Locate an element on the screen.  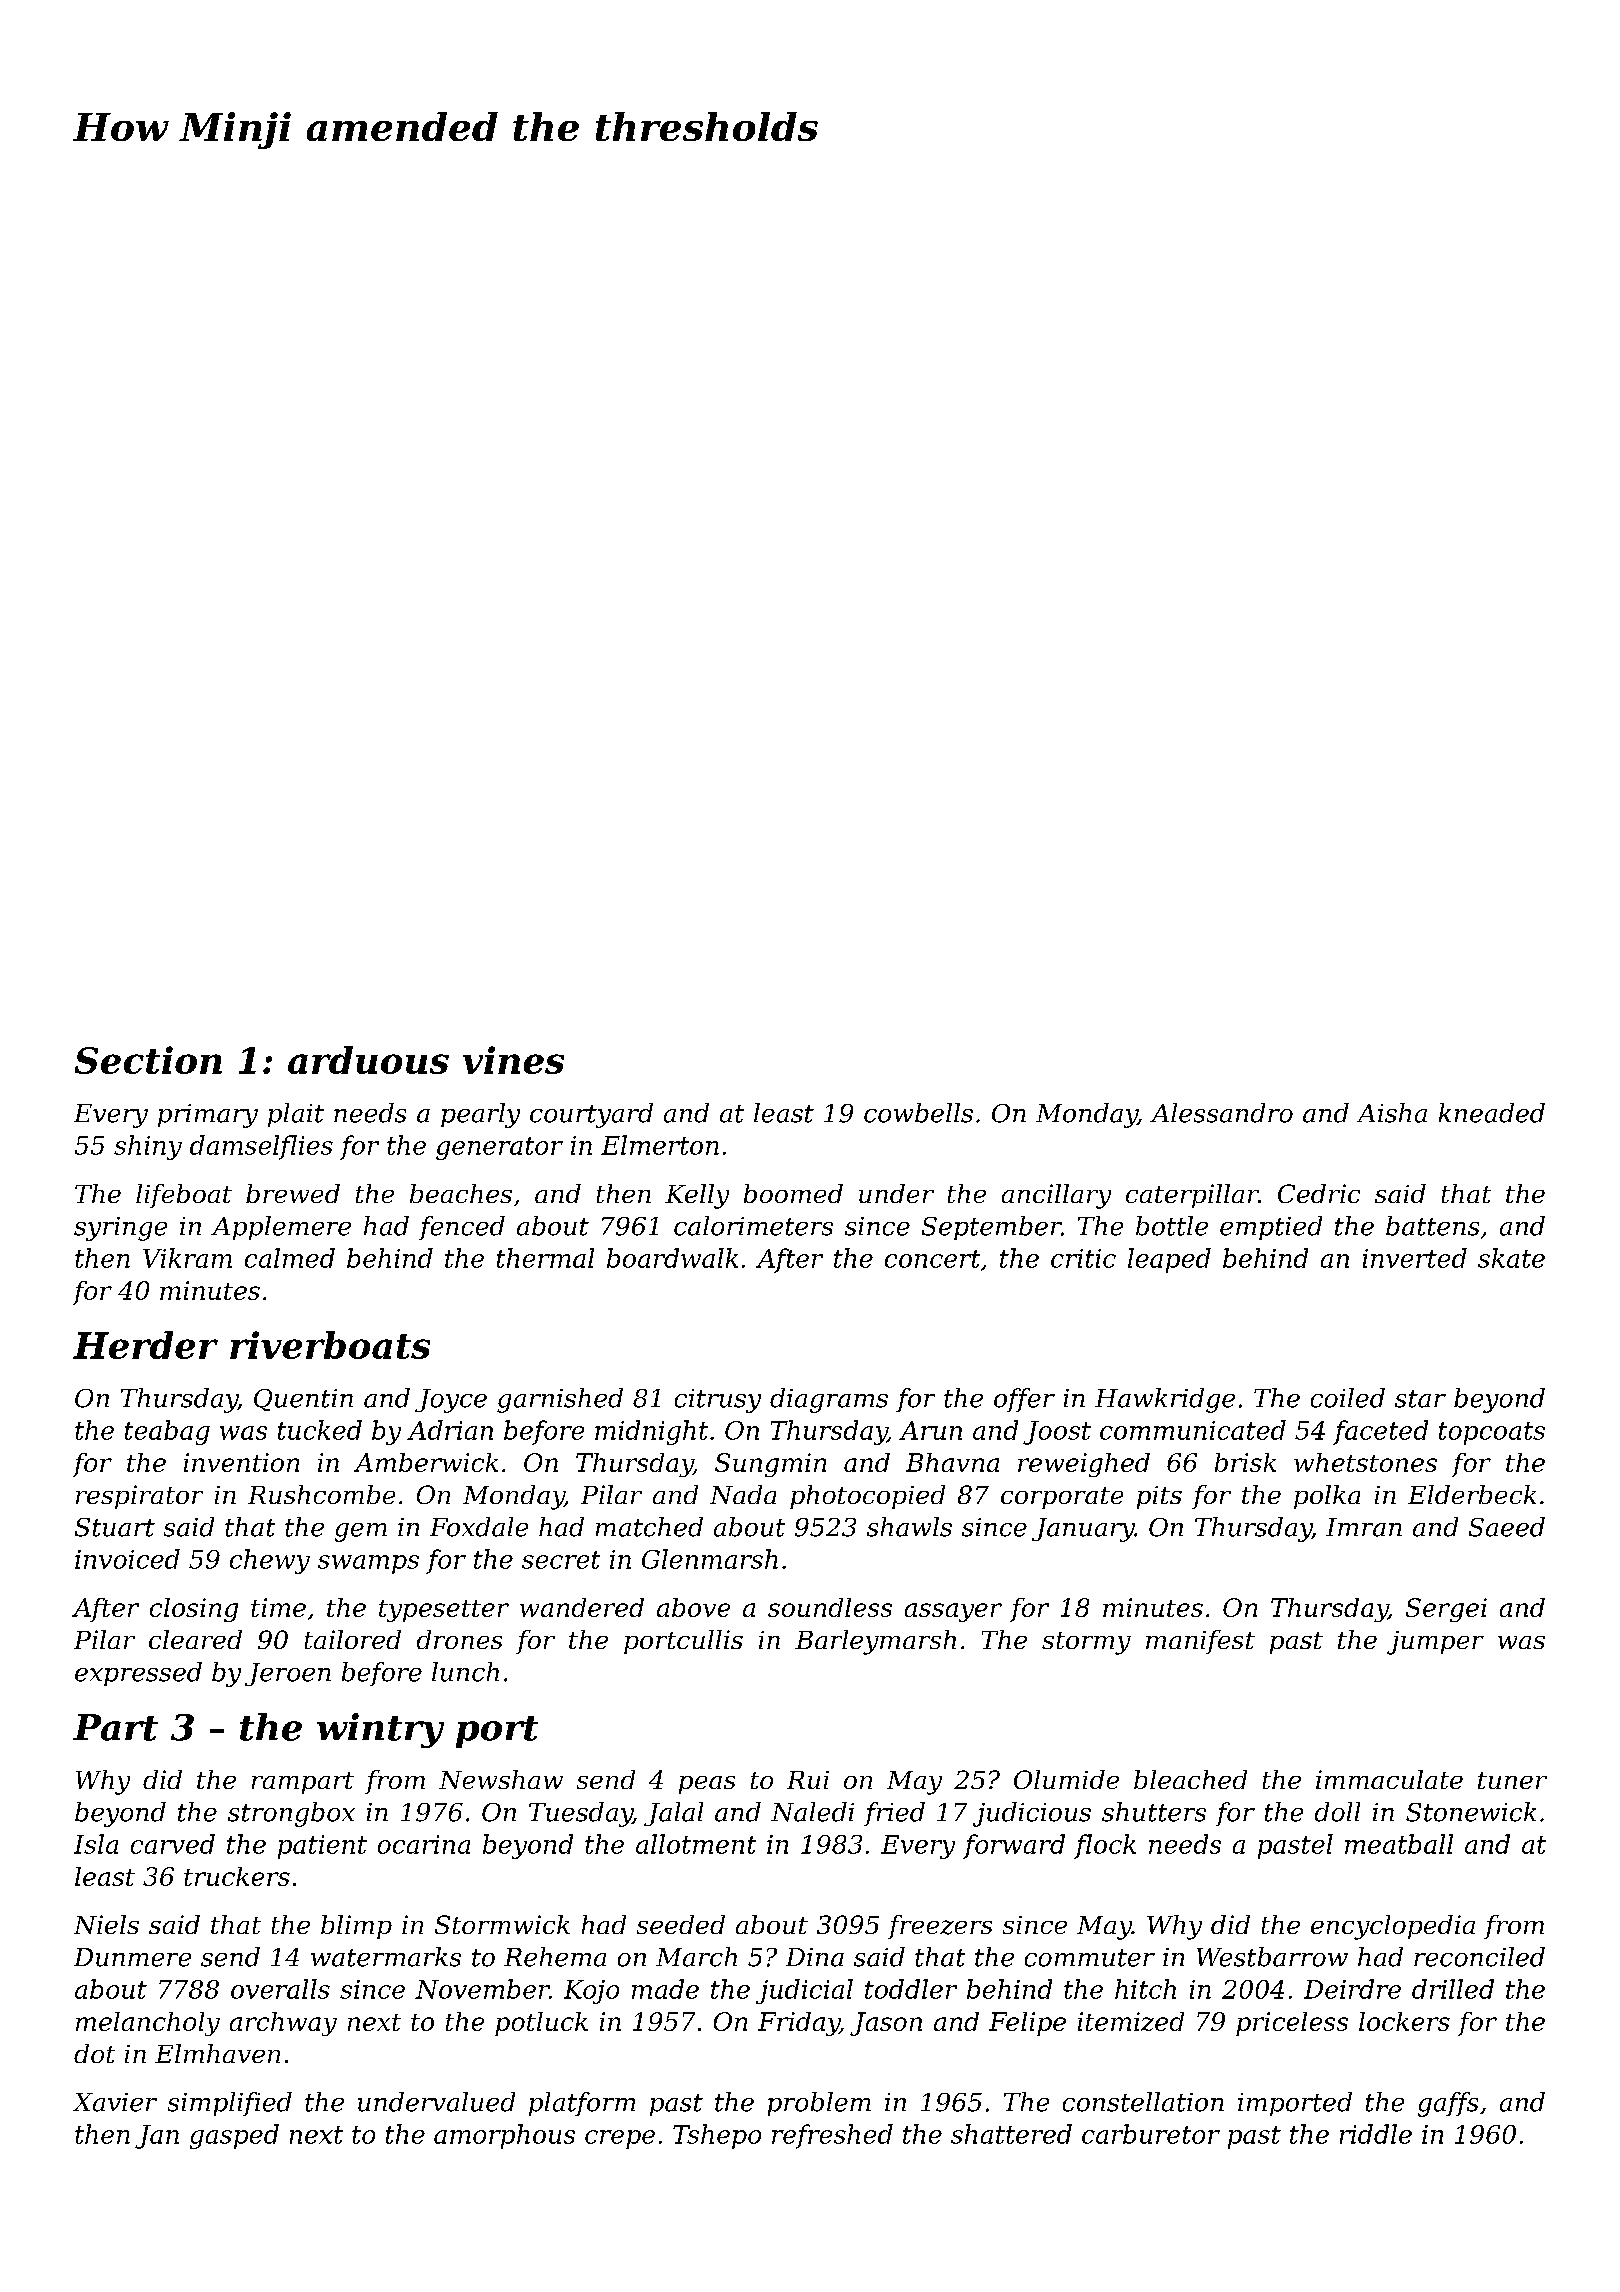
November is located at coordinates (482, 1989).
